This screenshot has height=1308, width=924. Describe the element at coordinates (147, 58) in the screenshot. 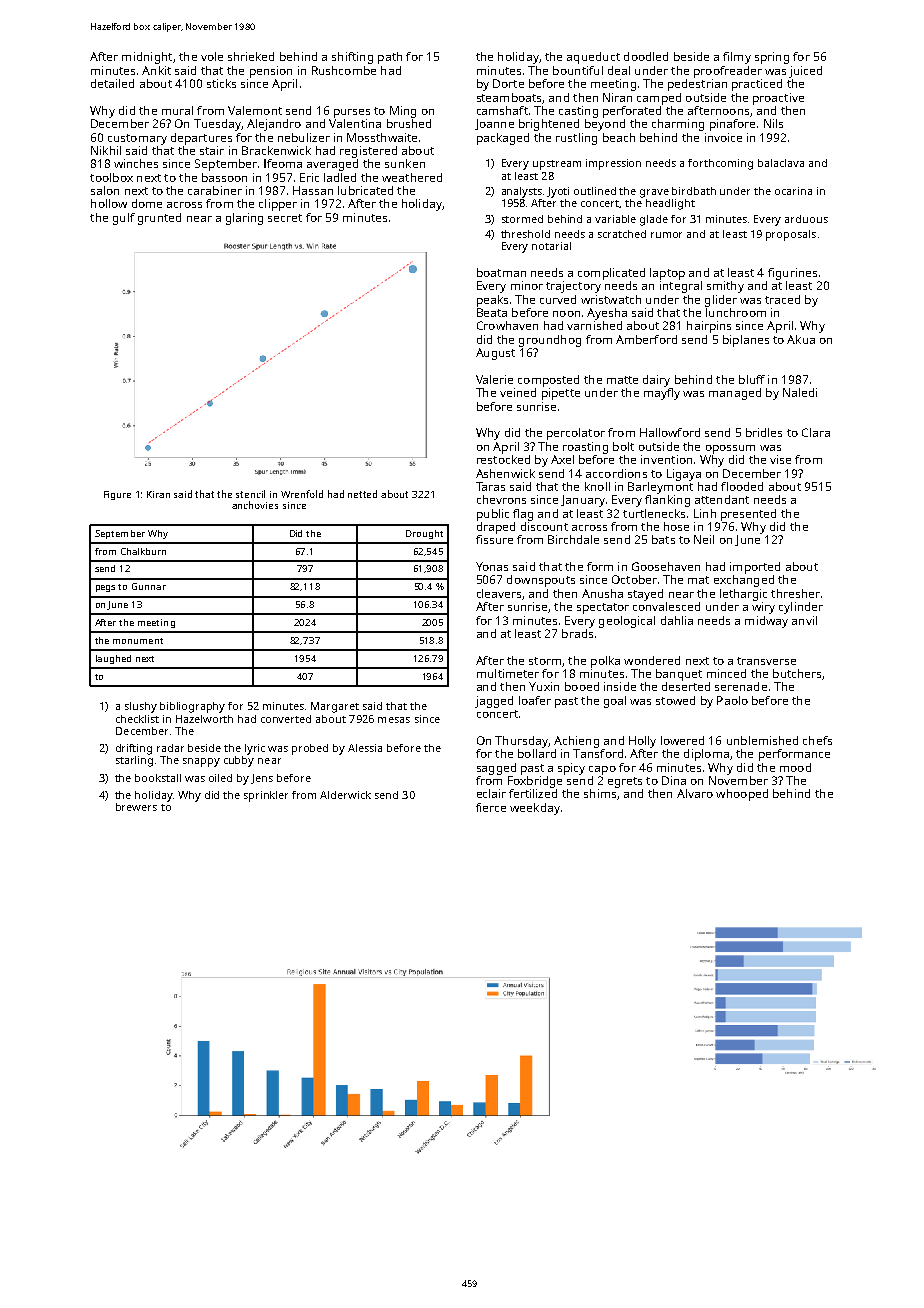

I see `midnight` at that location.
